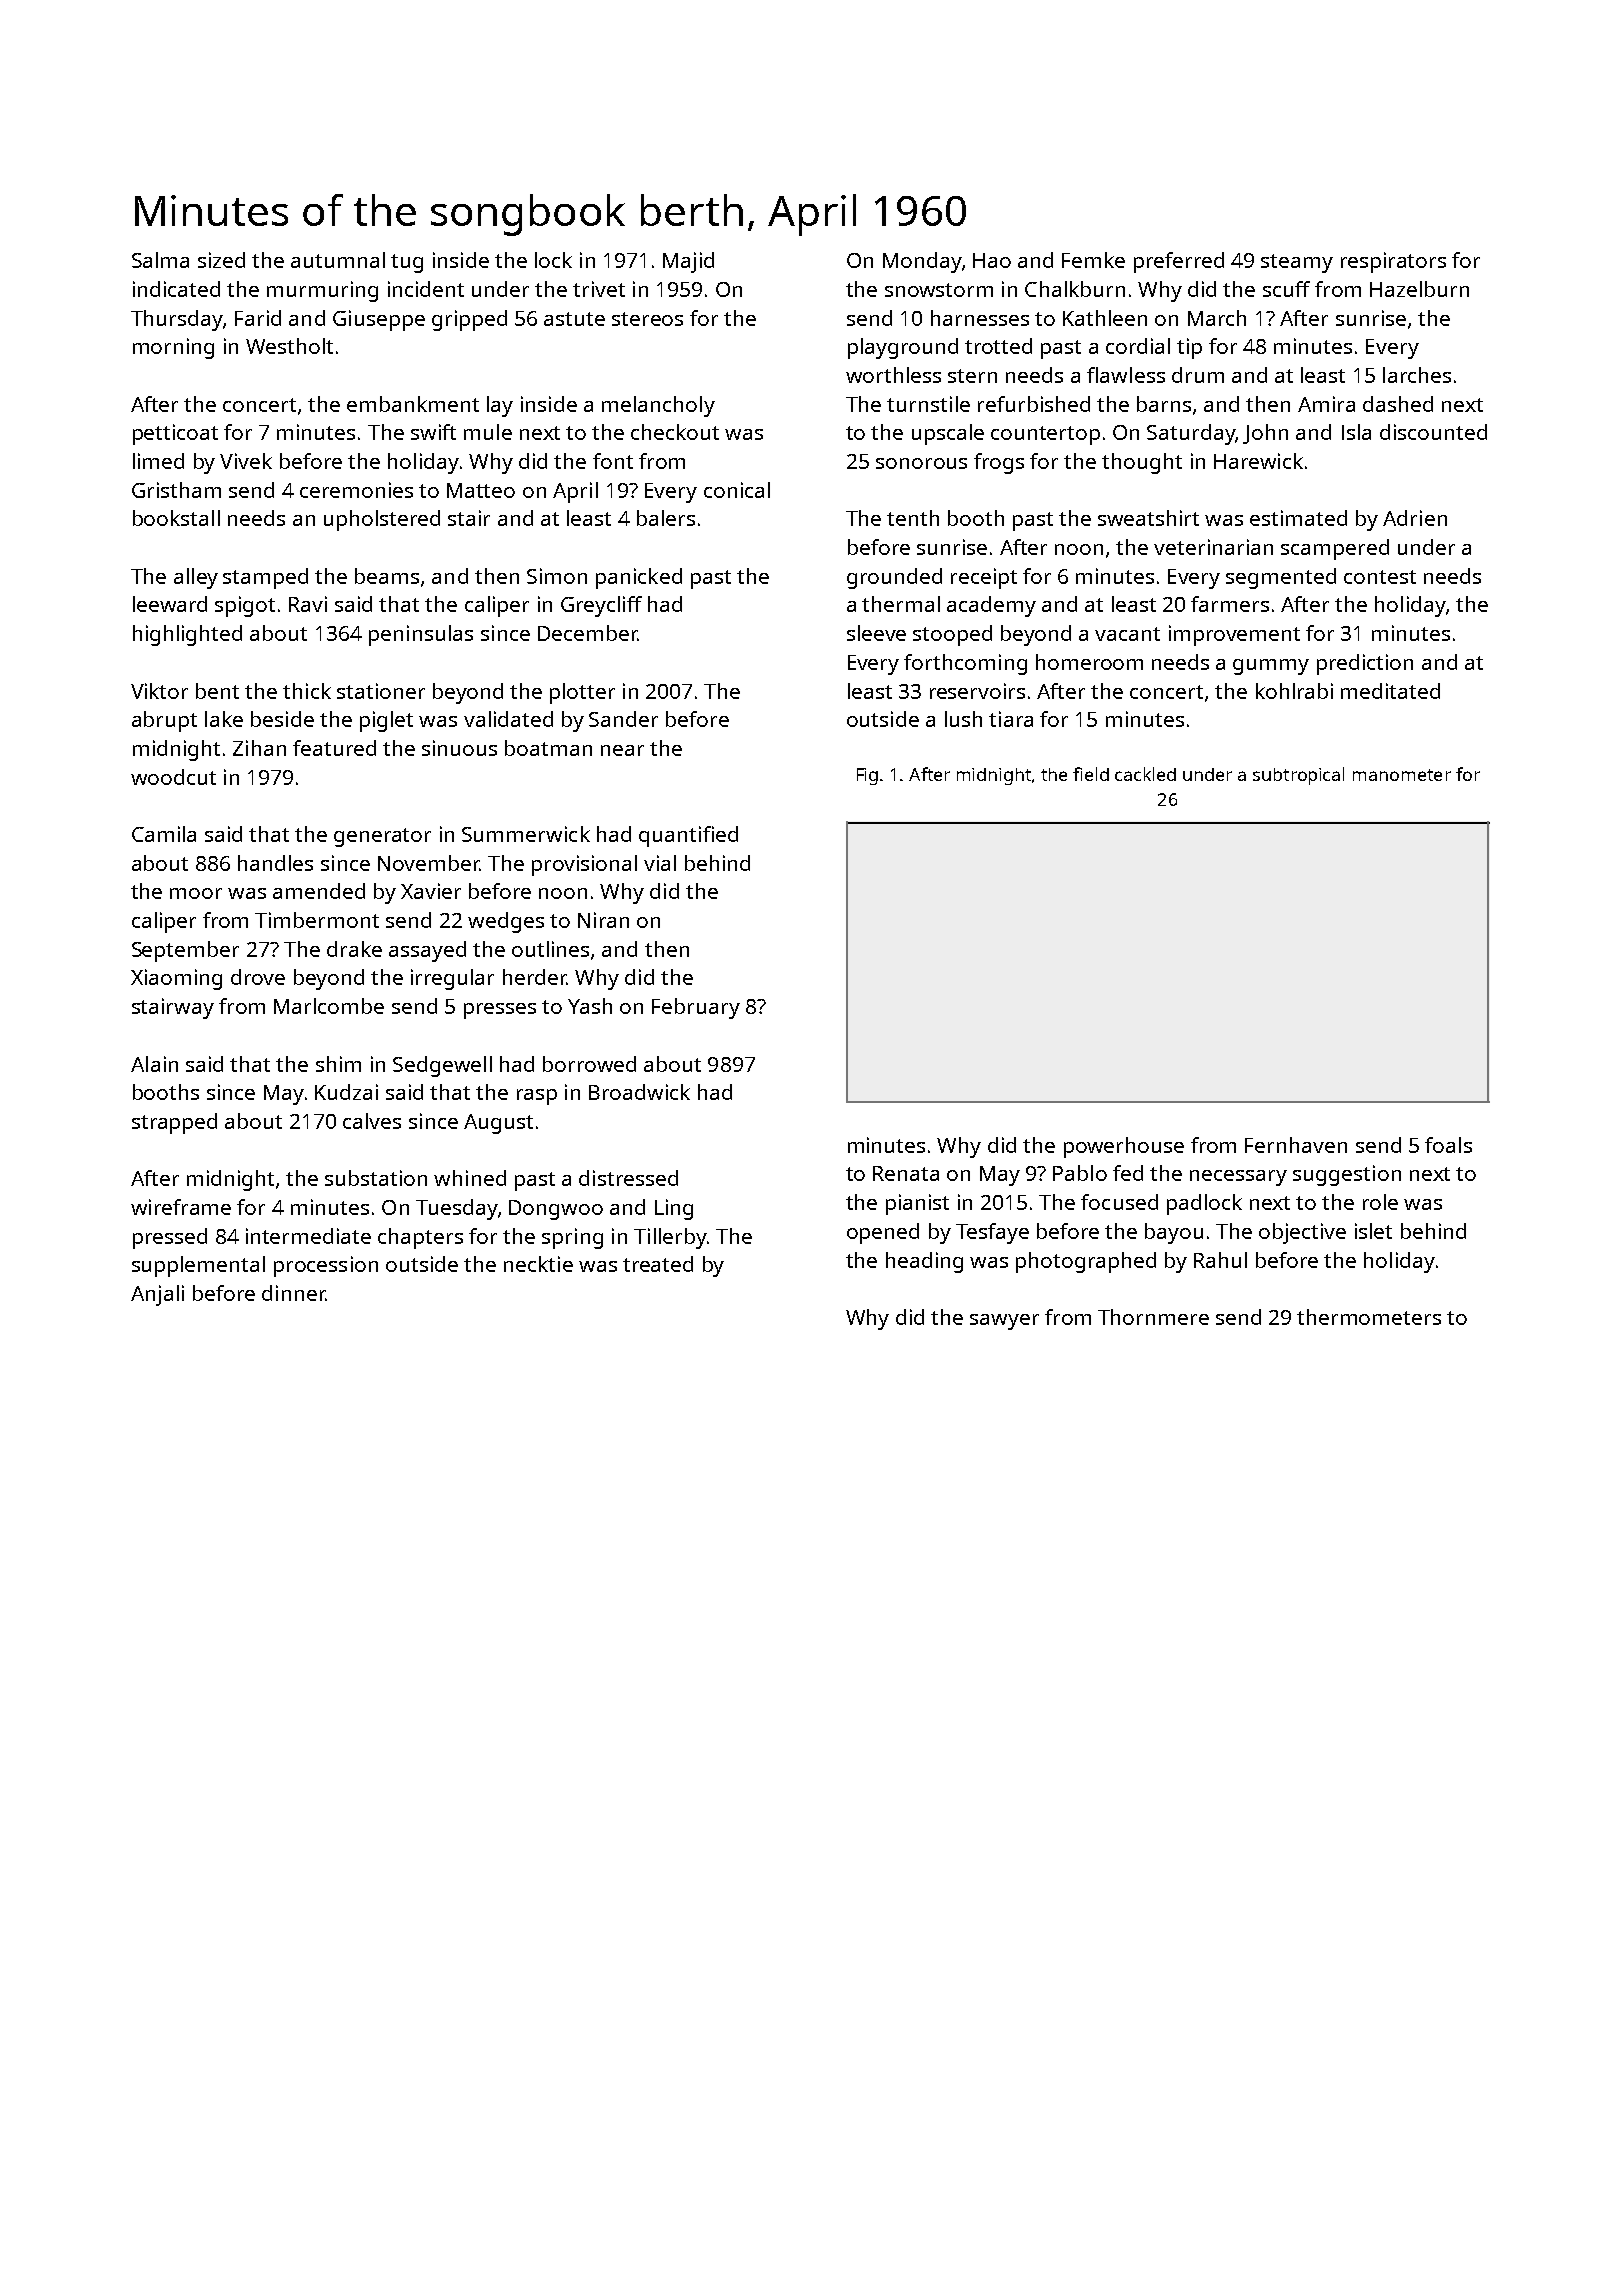 The width and height of the page is (1620, 2292). What do you see at coordinates (557, 576) in the page?
I see `Simon` at bounding box center [557, 576].
